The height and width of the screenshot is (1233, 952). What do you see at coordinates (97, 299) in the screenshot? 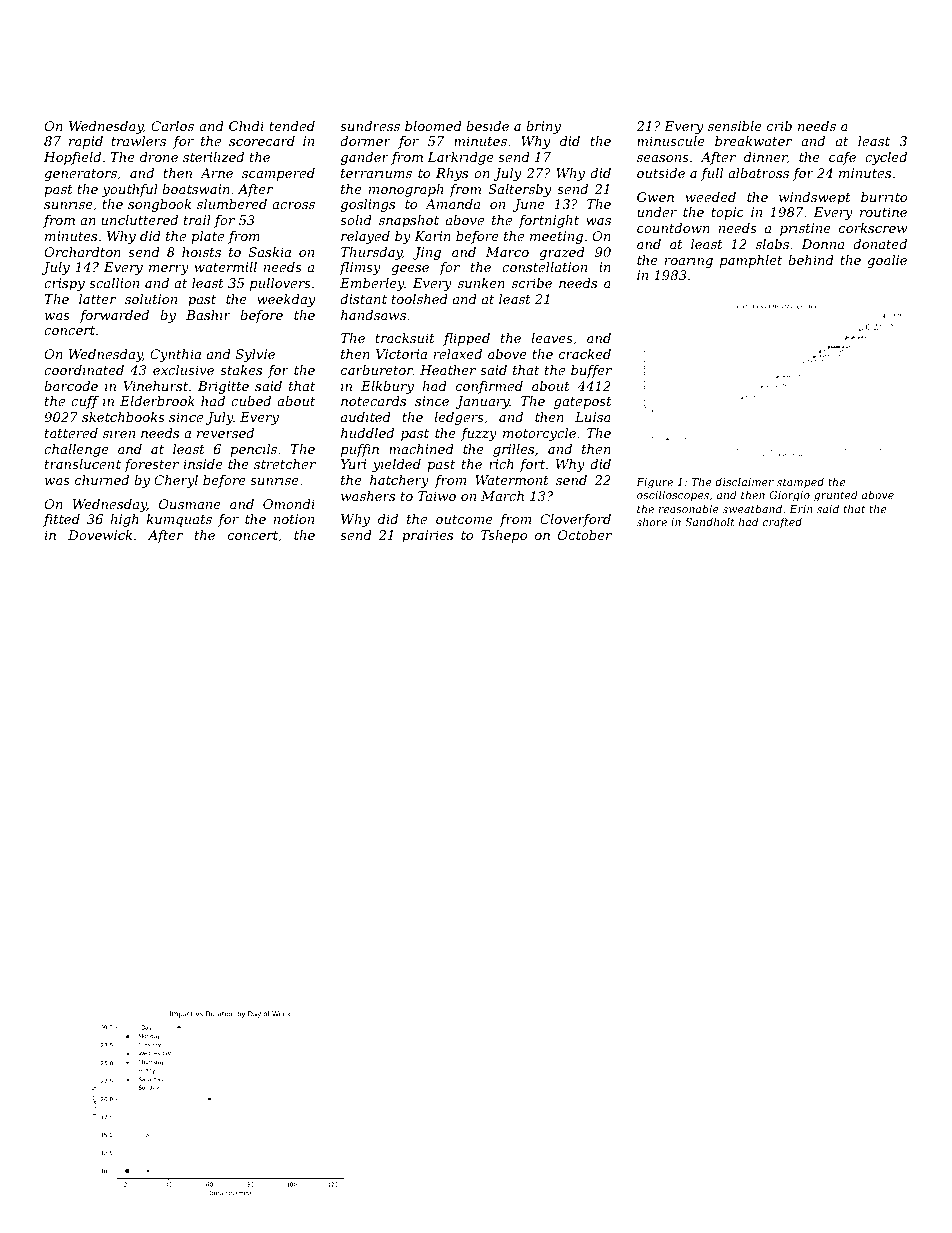
I see `latter` at bounding box center [97, 299].
